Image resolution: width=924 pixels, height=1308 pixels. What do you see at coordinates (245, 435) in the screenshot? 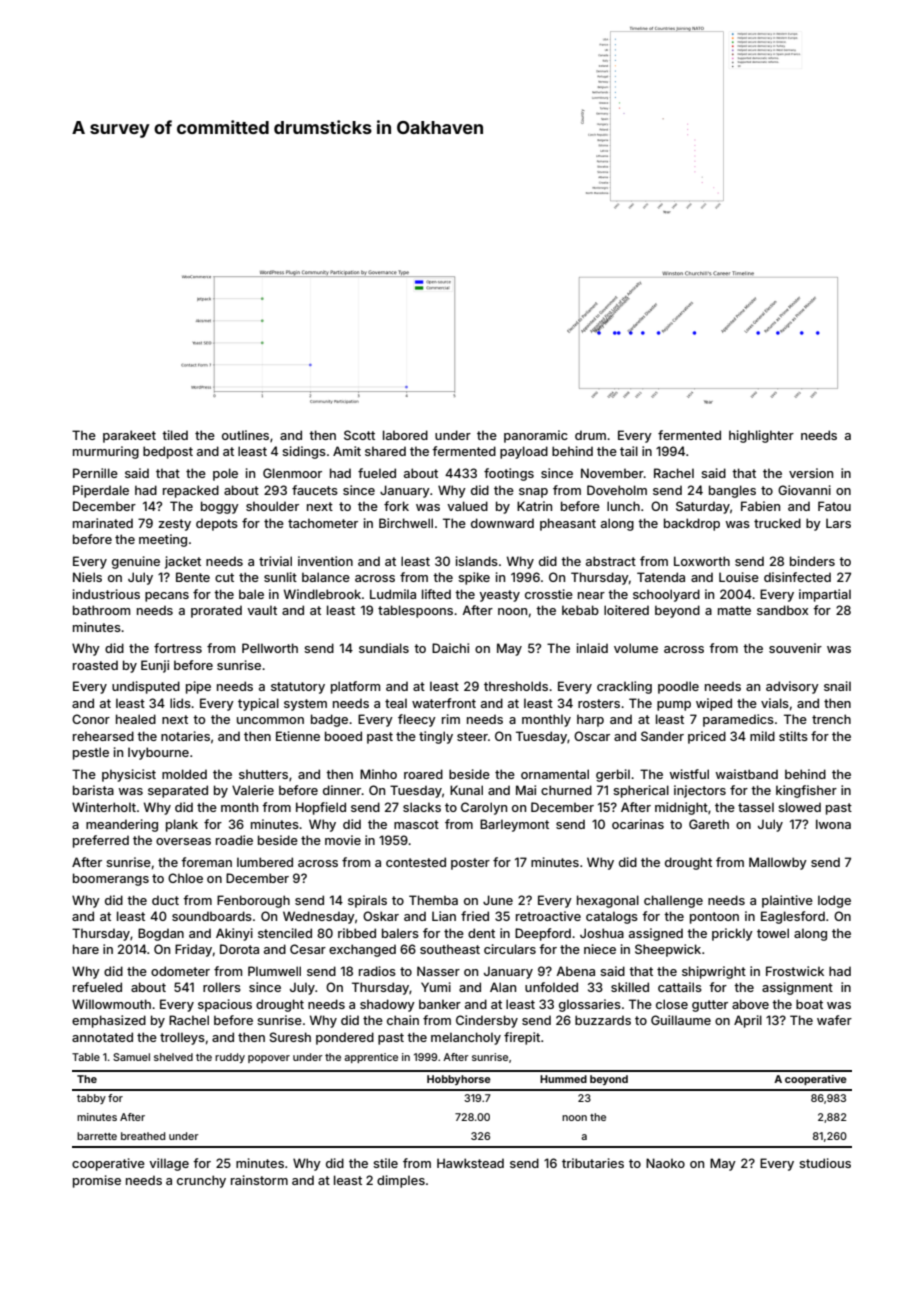
I see `outlines` at bounding box center [245, 435].
